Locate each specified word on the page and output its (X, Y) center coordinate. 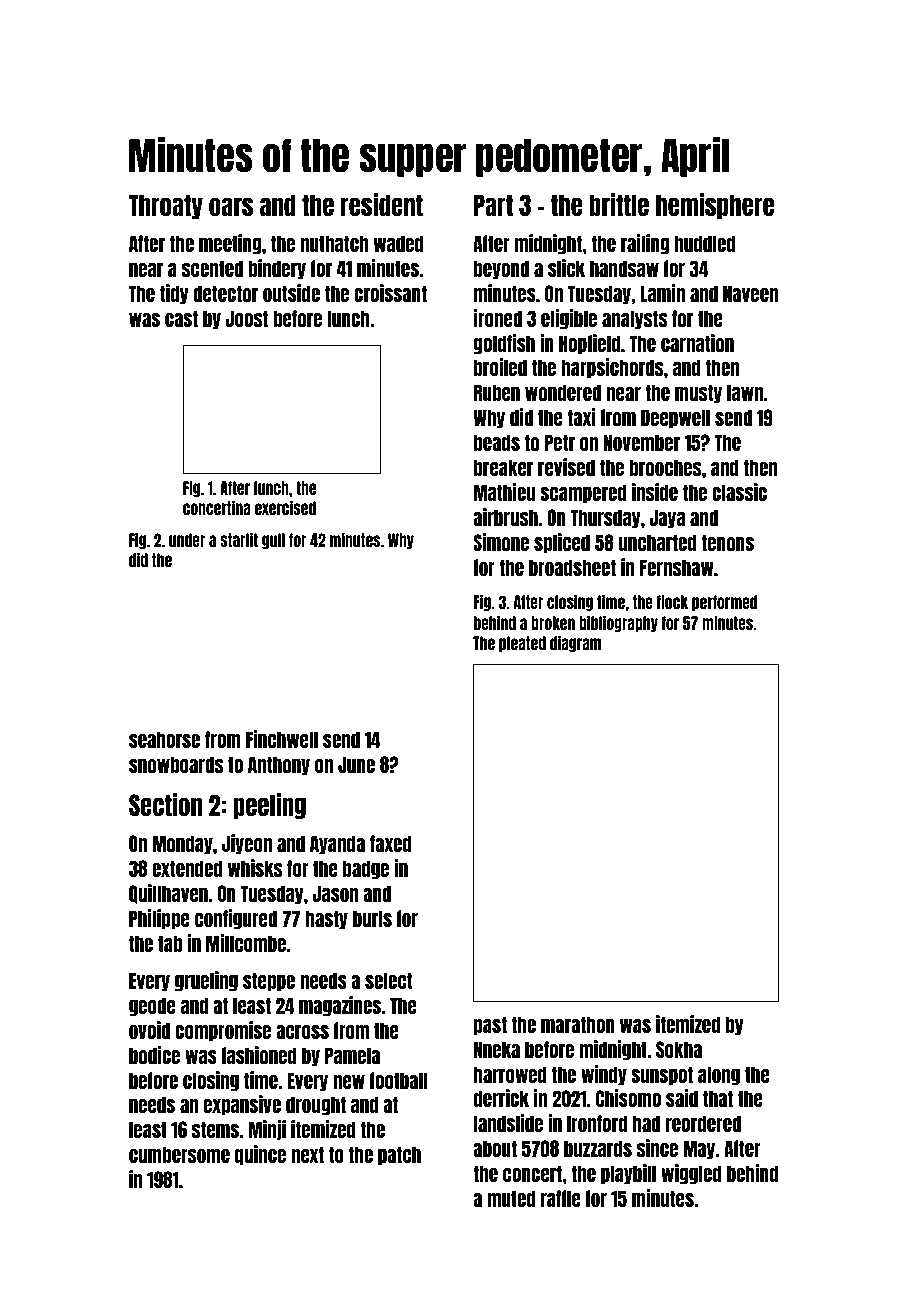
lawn (745, 392)
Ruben (497, 392)
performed (724, 603)
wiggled (691, 1174)
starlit (239, 539)
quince (260, 1155)
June (356, 764)
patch (399, 1156)
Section (165, 804)
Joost (247, 318)
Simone (501, 542)
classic (739, 492)
